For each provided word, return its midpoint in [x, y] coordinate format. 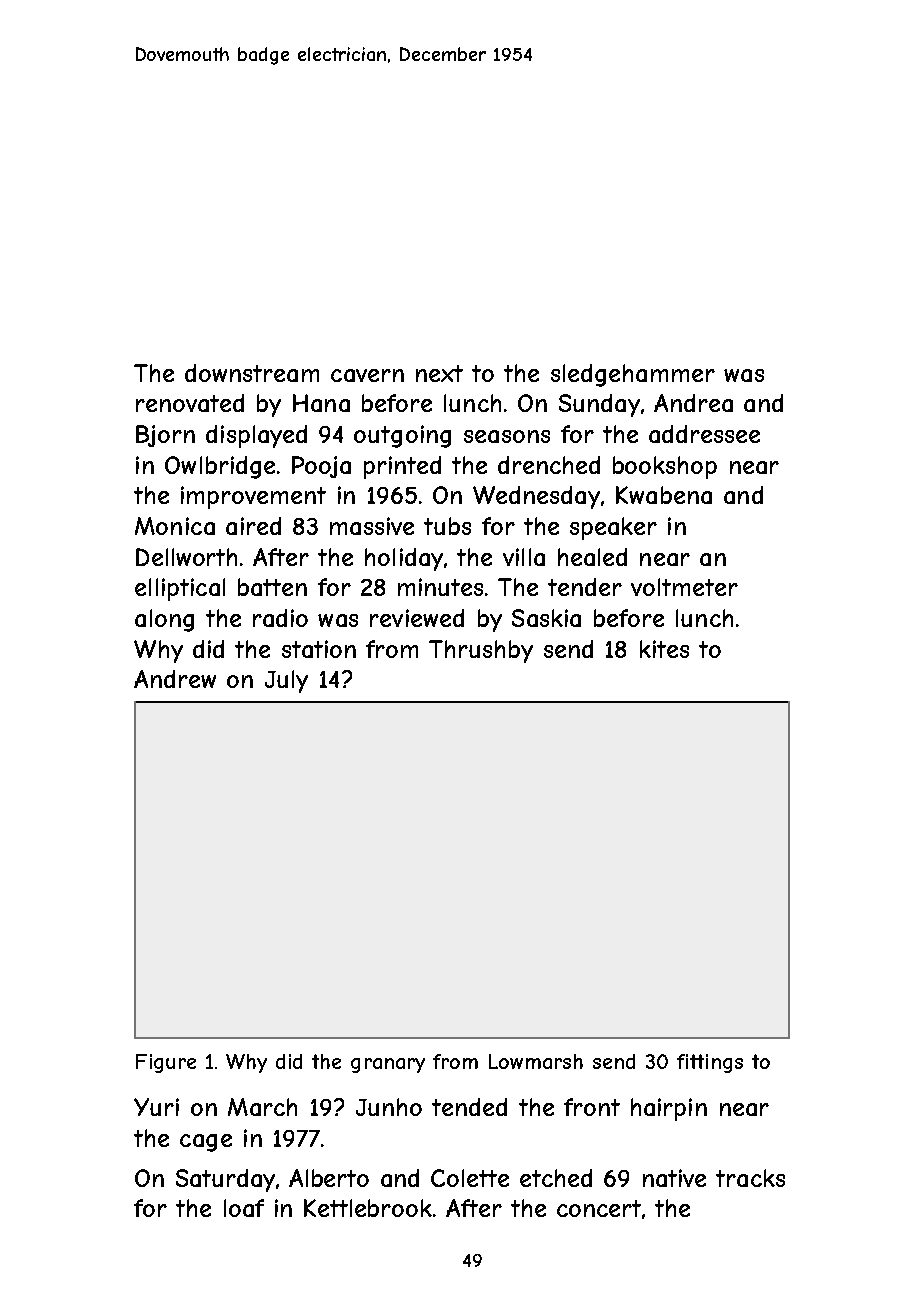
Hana [321, 403]
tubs [447, 526]
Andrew [175, 679]
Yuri [156, 1107]
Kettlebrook [368, 1208]
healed [592, 557]
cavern [367, 375]
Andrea [693, 403]
